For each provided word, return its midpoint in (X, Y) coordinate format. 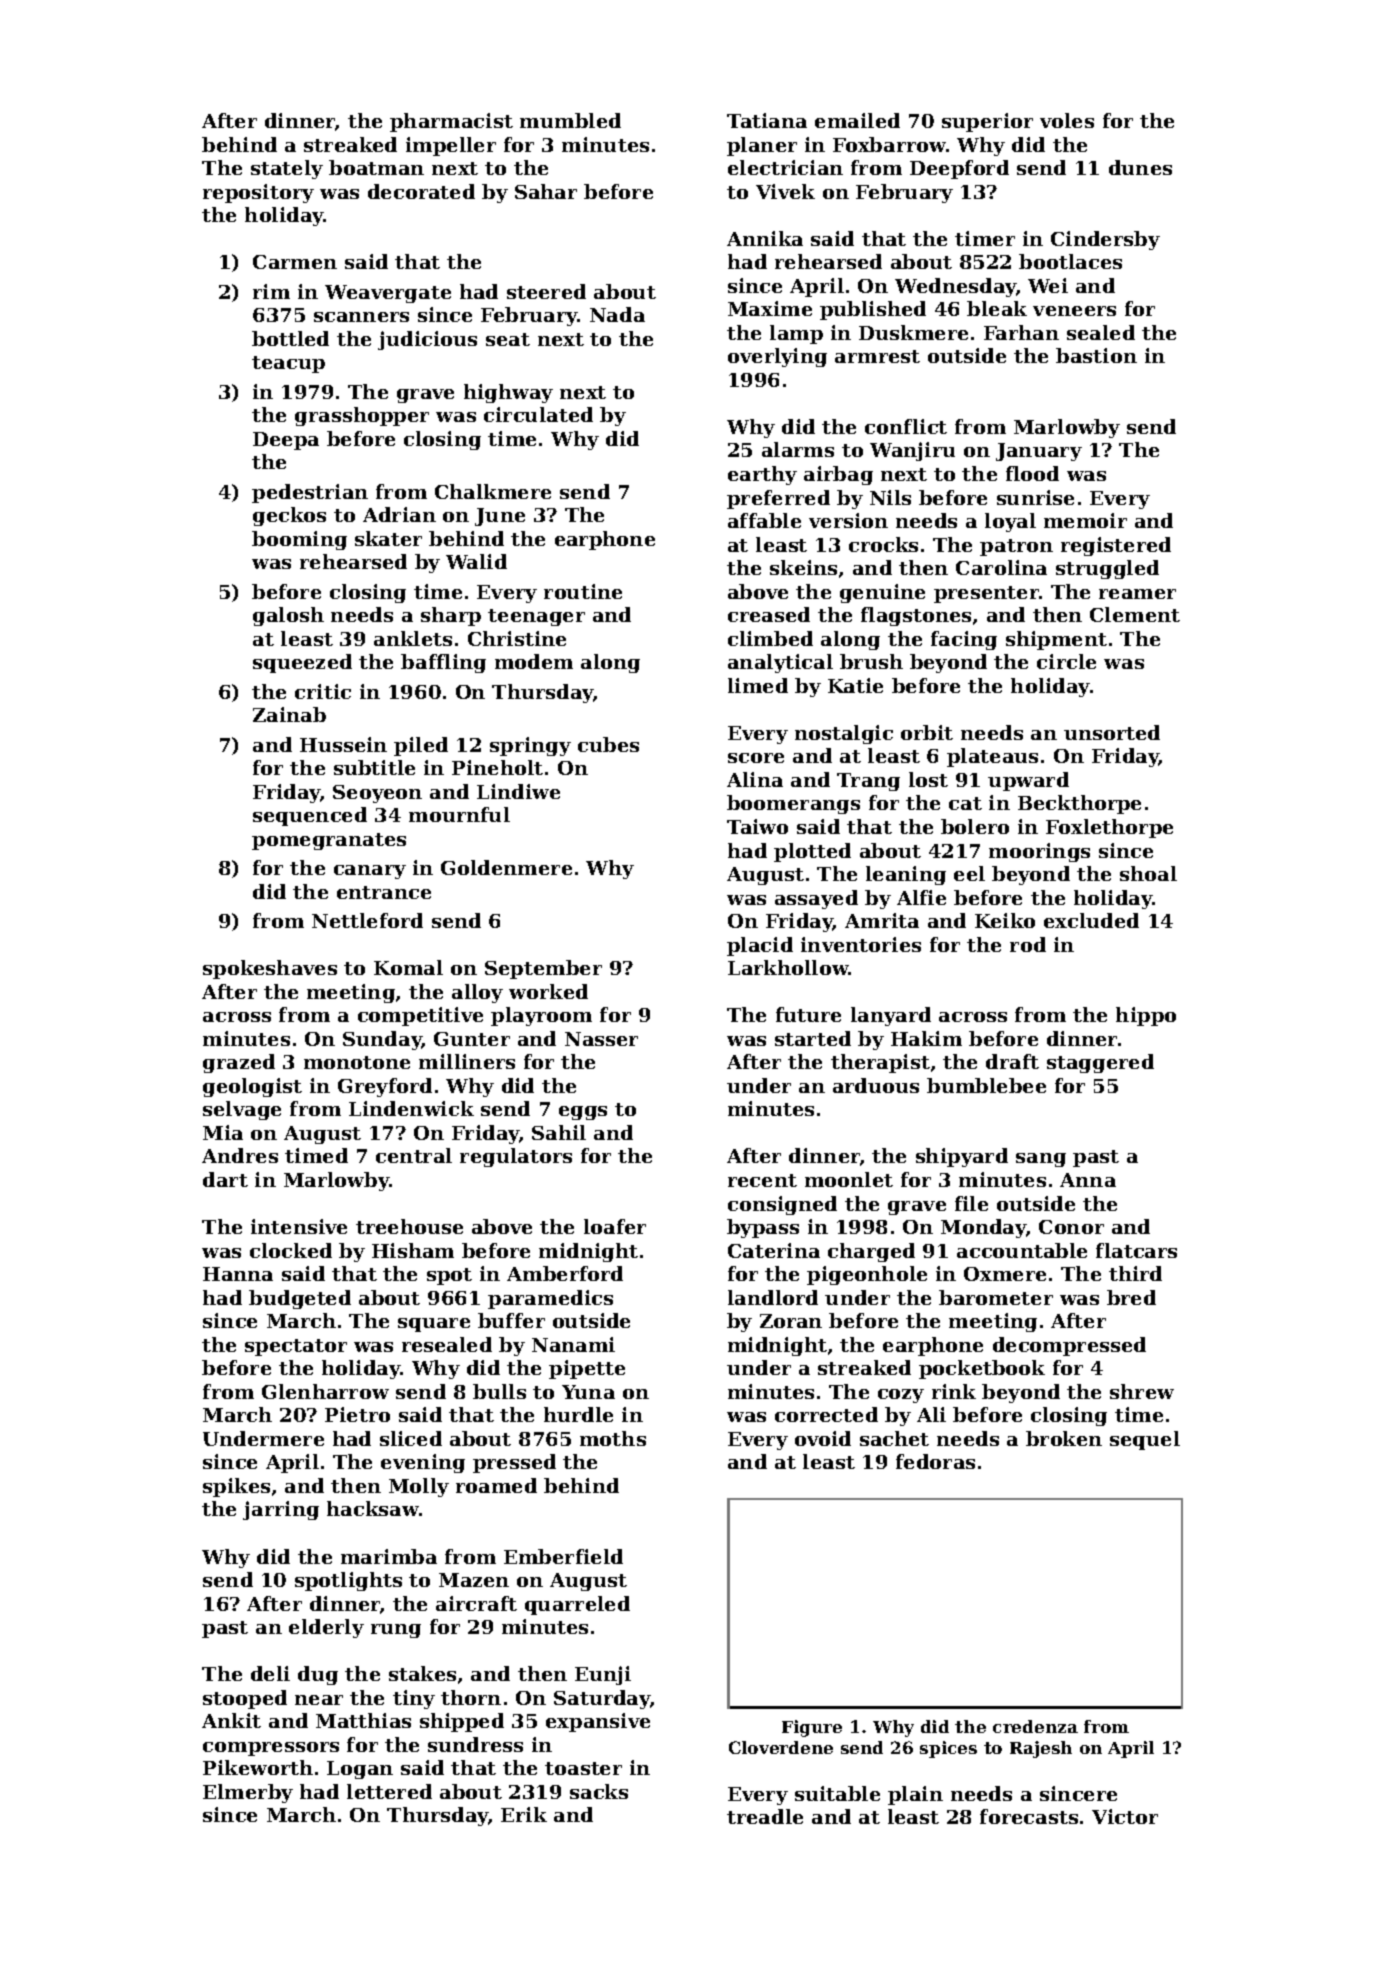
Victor (1125, 1816)
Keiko (1005, 920)
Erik (524, 1814)
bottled (290, 338)
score (756, 758)
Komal (408, 967)
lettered (389, 1791)
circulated (538, 414)
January (1039, 452)
